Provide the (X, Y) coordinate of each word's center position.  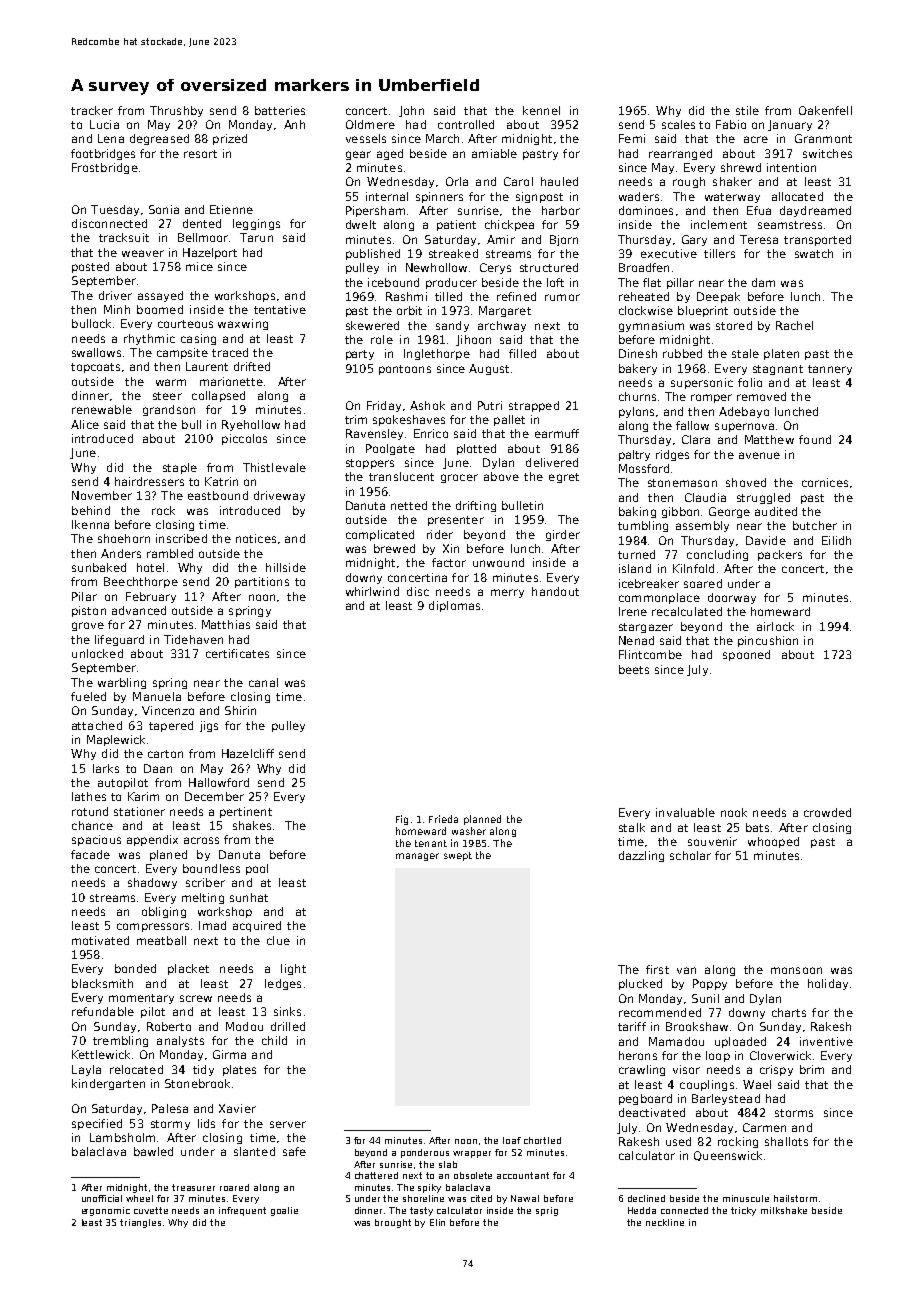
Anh (294, 124)
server (288, 1124)
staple (180, 468)
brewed (394, 548)
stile (747, 110)
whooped (773, 842)
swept (458, 856)
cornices (825, 482)
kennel (541, 110)
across (201, 840)
